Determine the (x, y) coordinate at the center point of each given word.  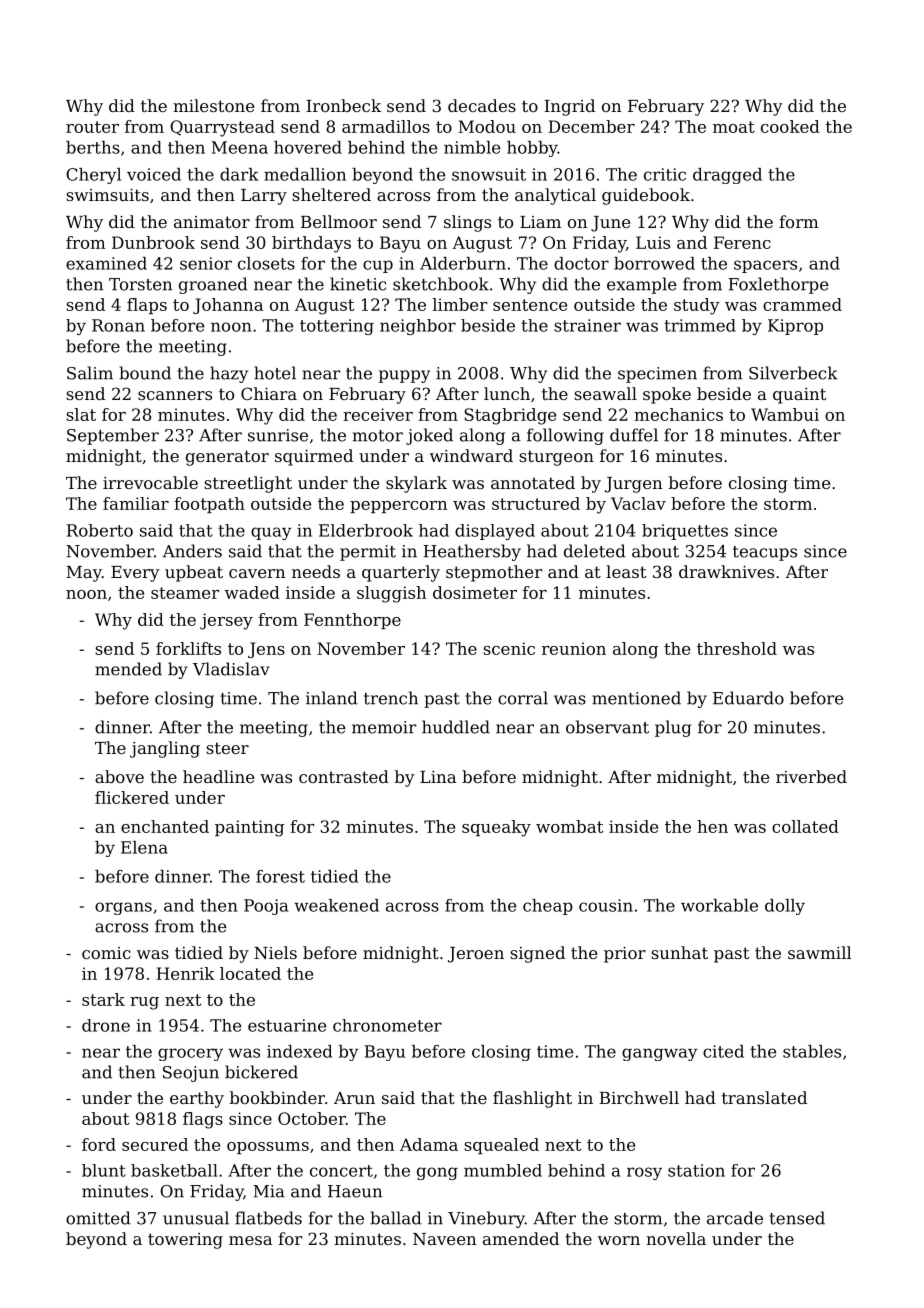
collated (805, 826)
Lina (438, 777)
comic (106, 953)
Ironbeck (343, 105)
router (92, 127)
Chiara (269, 393)
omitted (98, 1218)
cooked (790, 126)
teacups (765, 553)
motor (378, 436)
